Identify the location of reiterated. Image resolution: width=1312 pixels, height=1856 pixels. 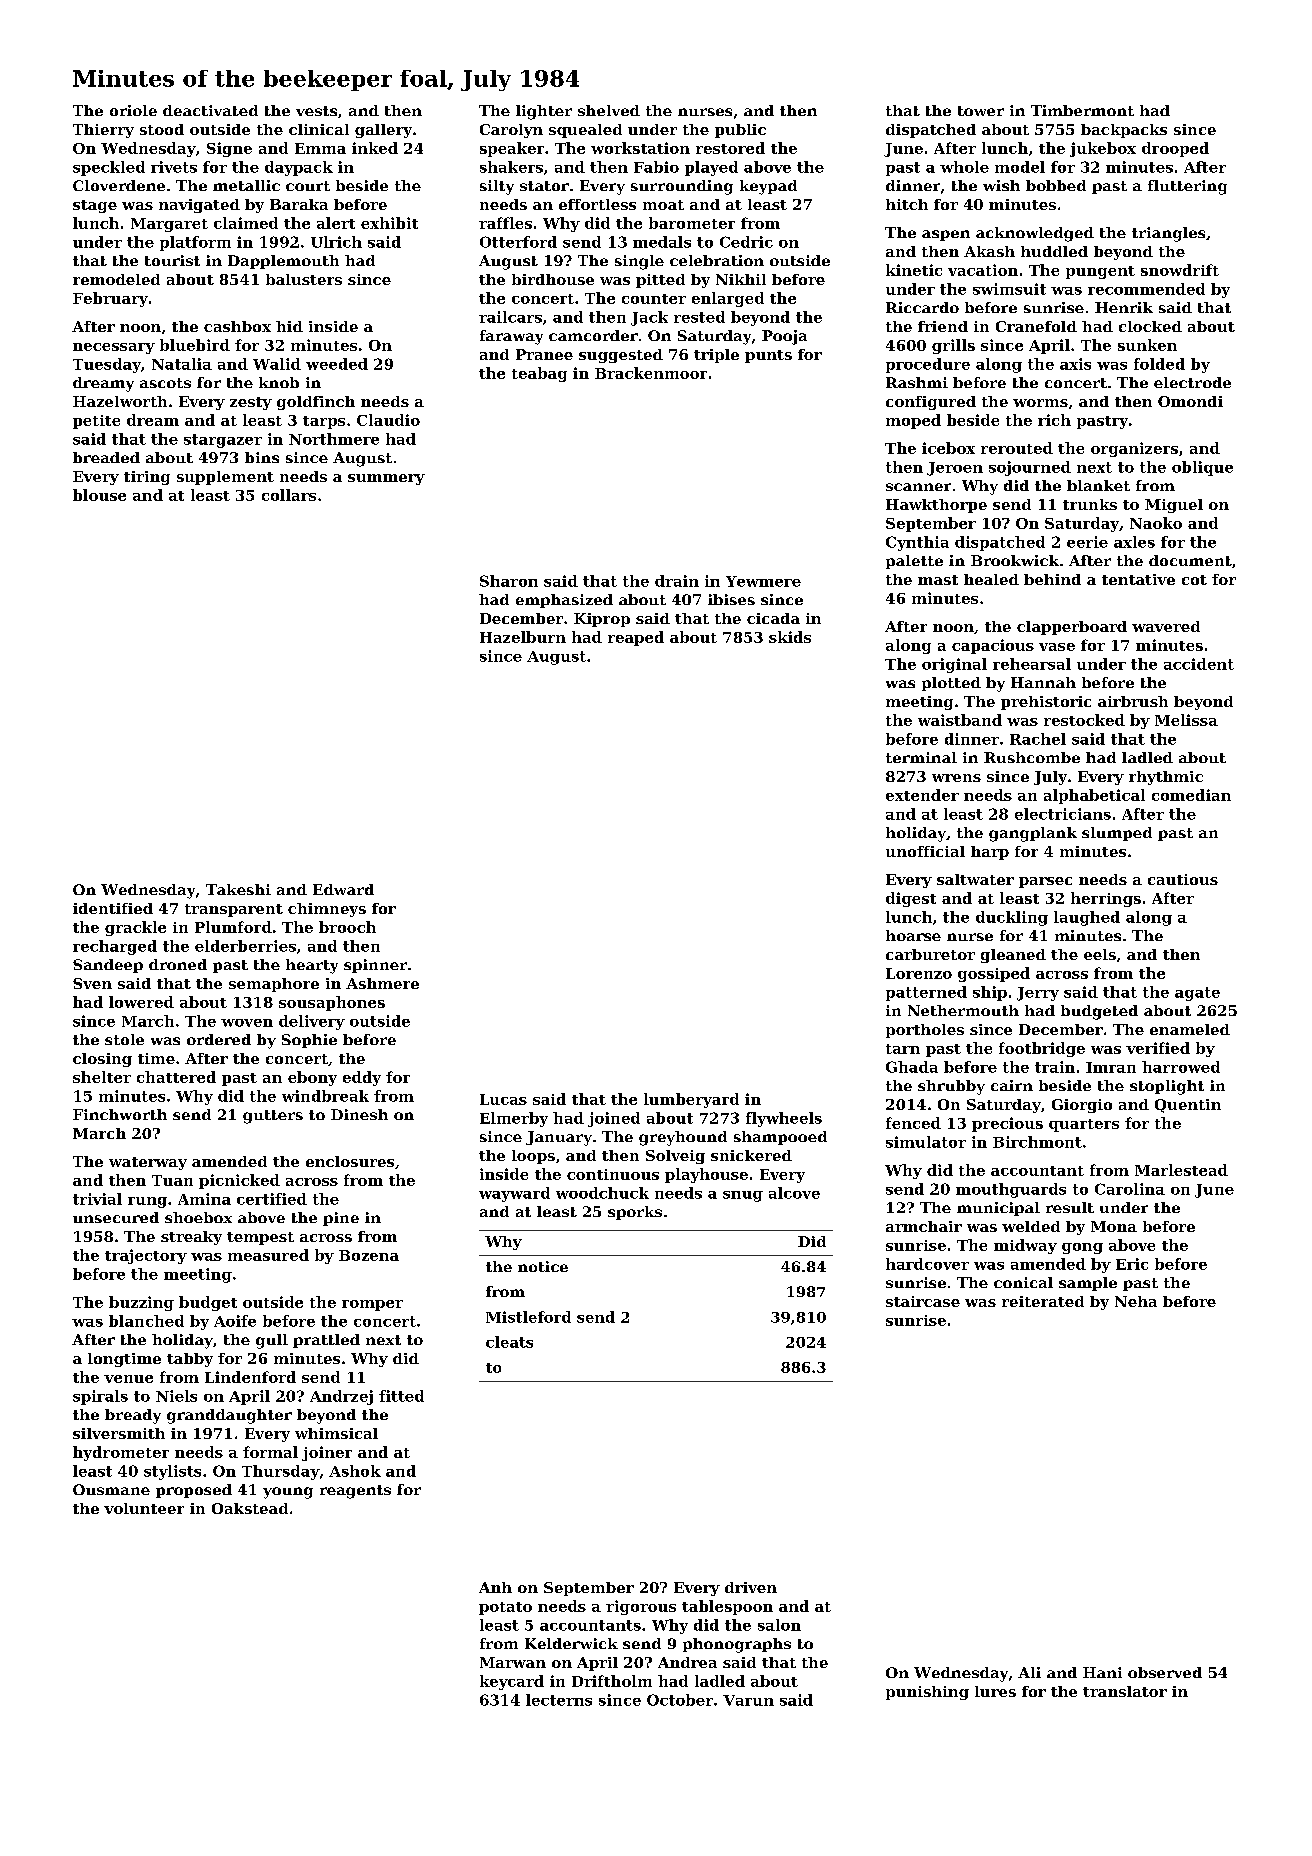
(1043, 1301).
